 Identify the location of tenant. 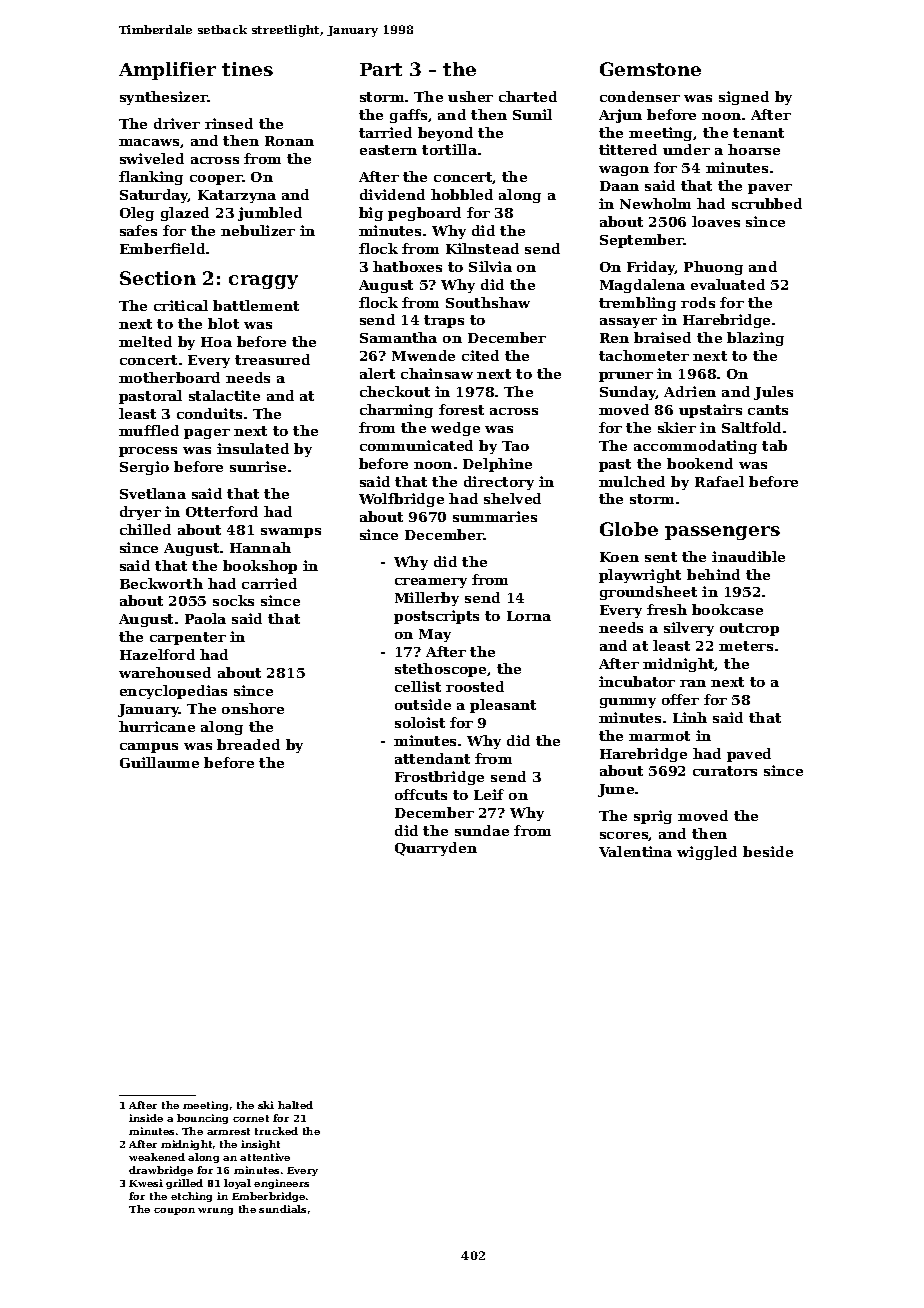
(758, 133).
